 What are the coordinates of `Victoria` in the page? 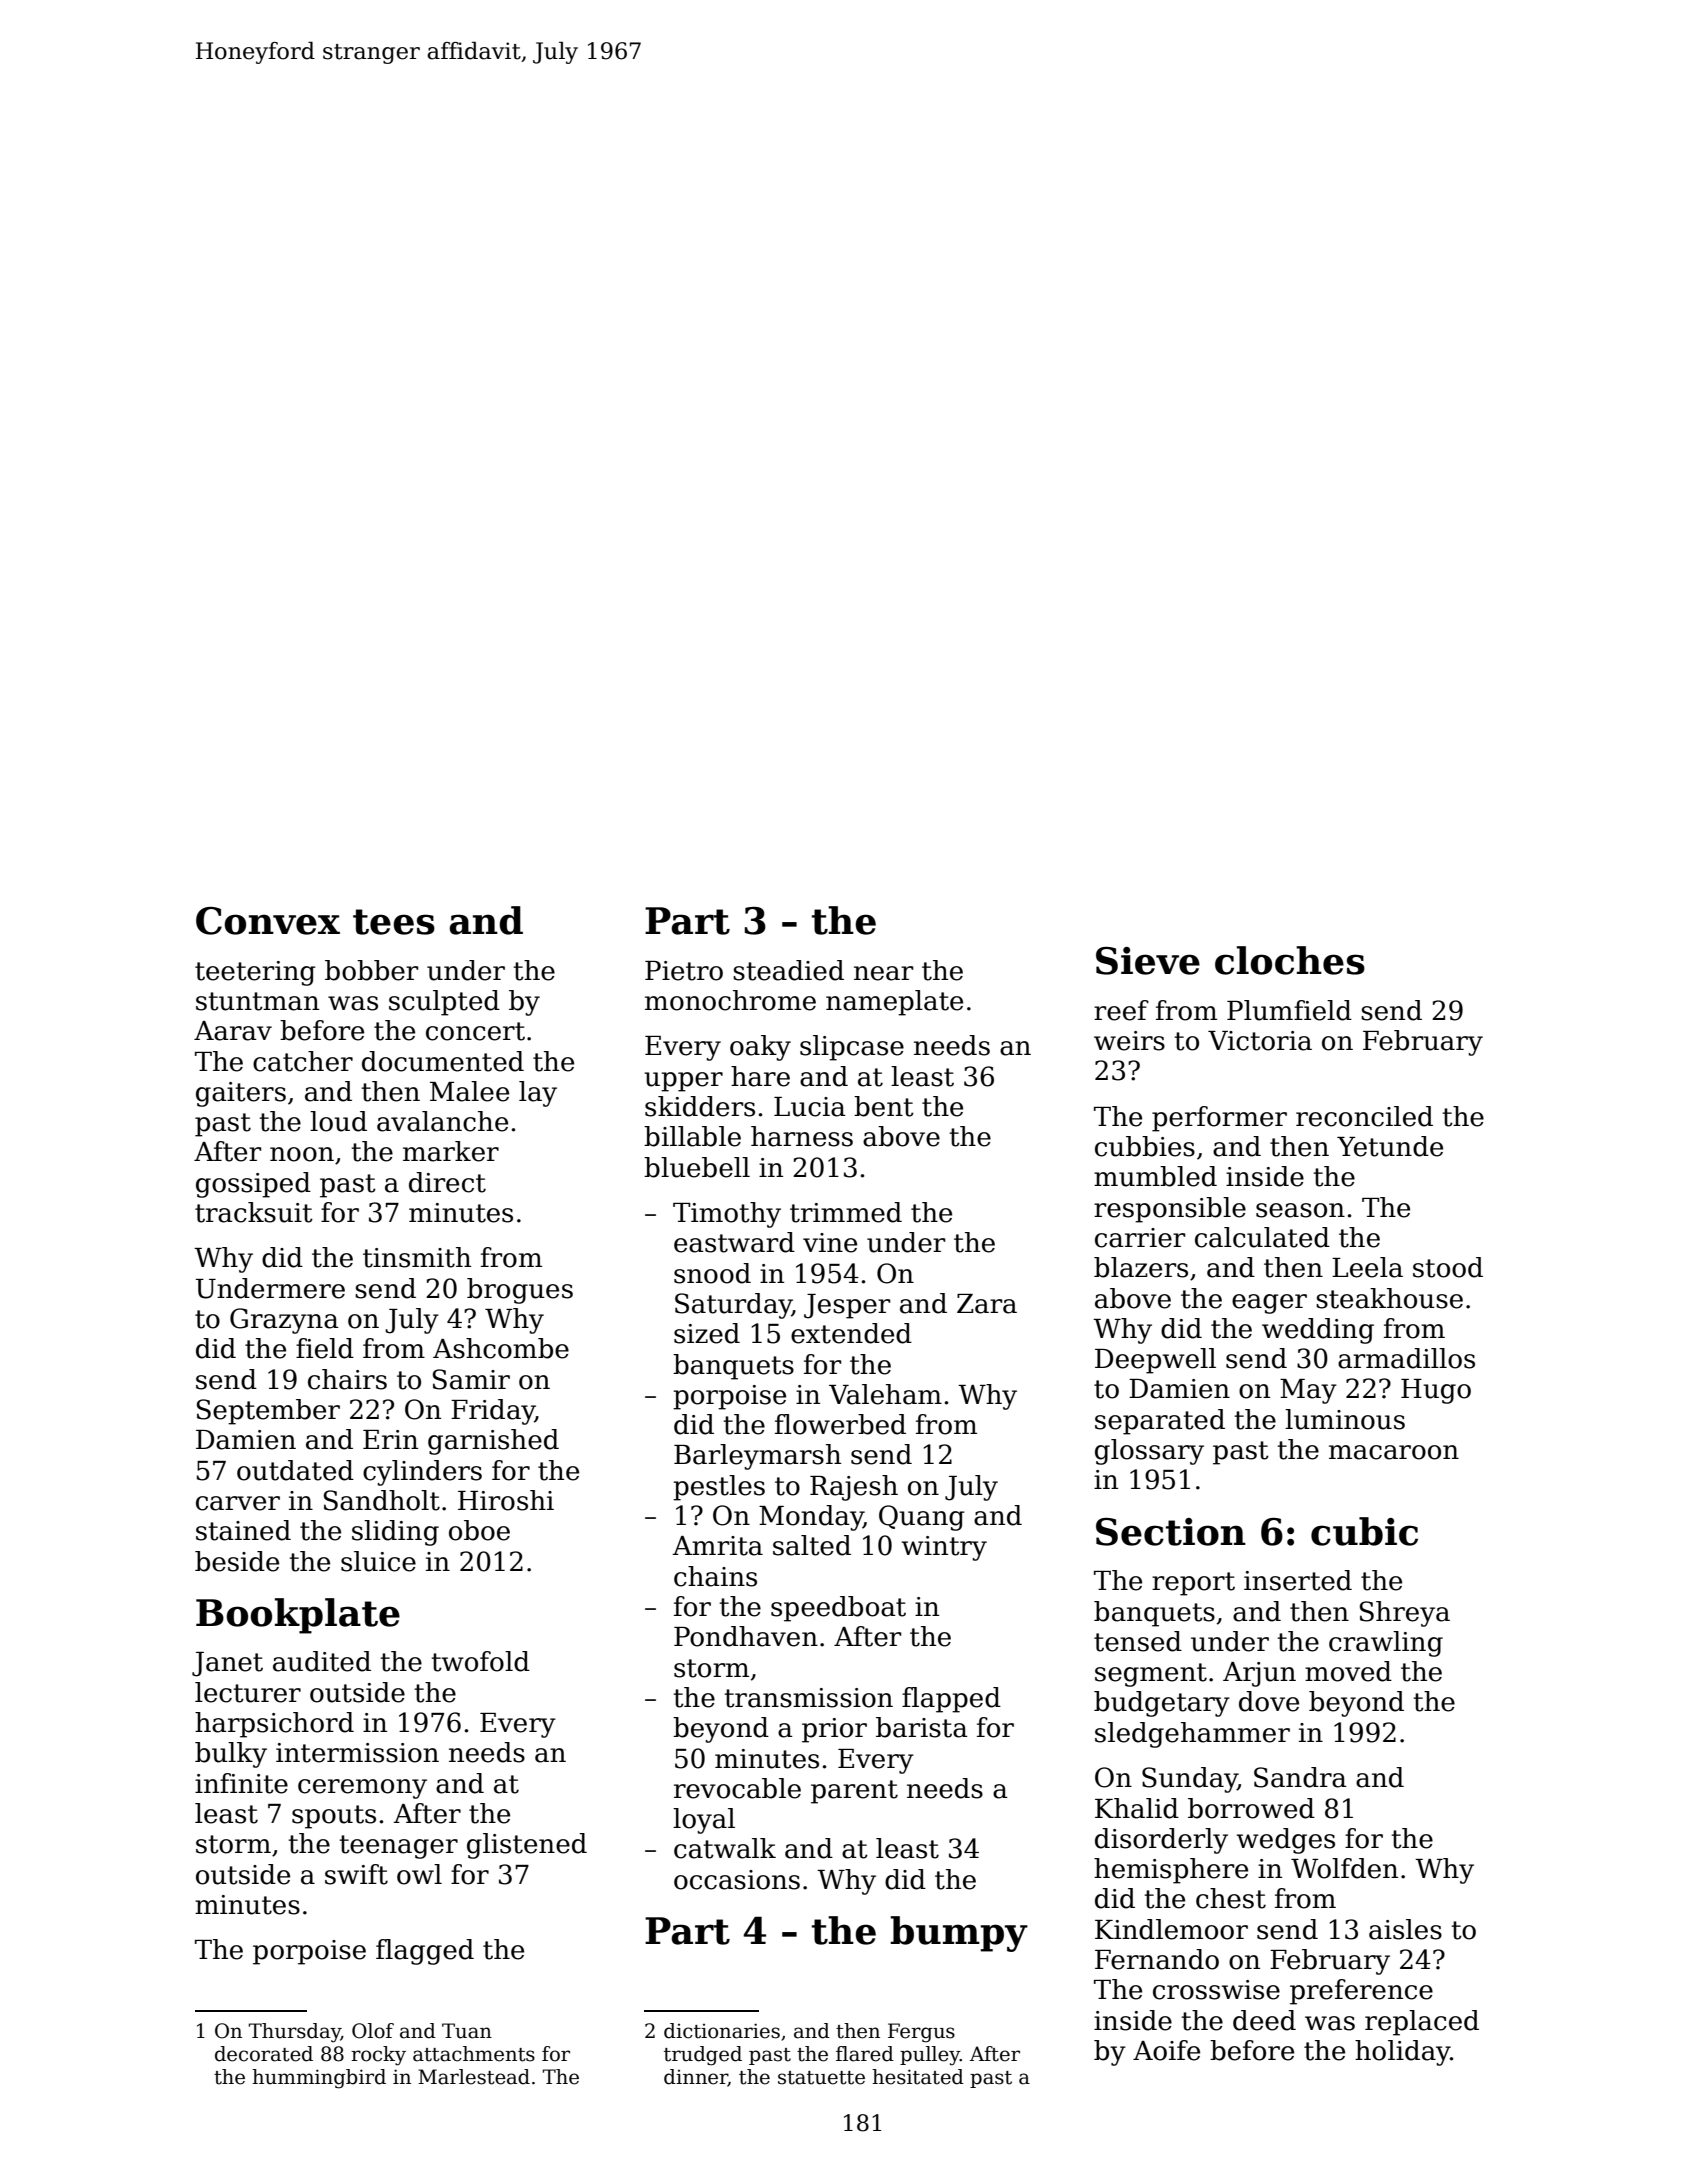 It's located at (1260, 1041).
